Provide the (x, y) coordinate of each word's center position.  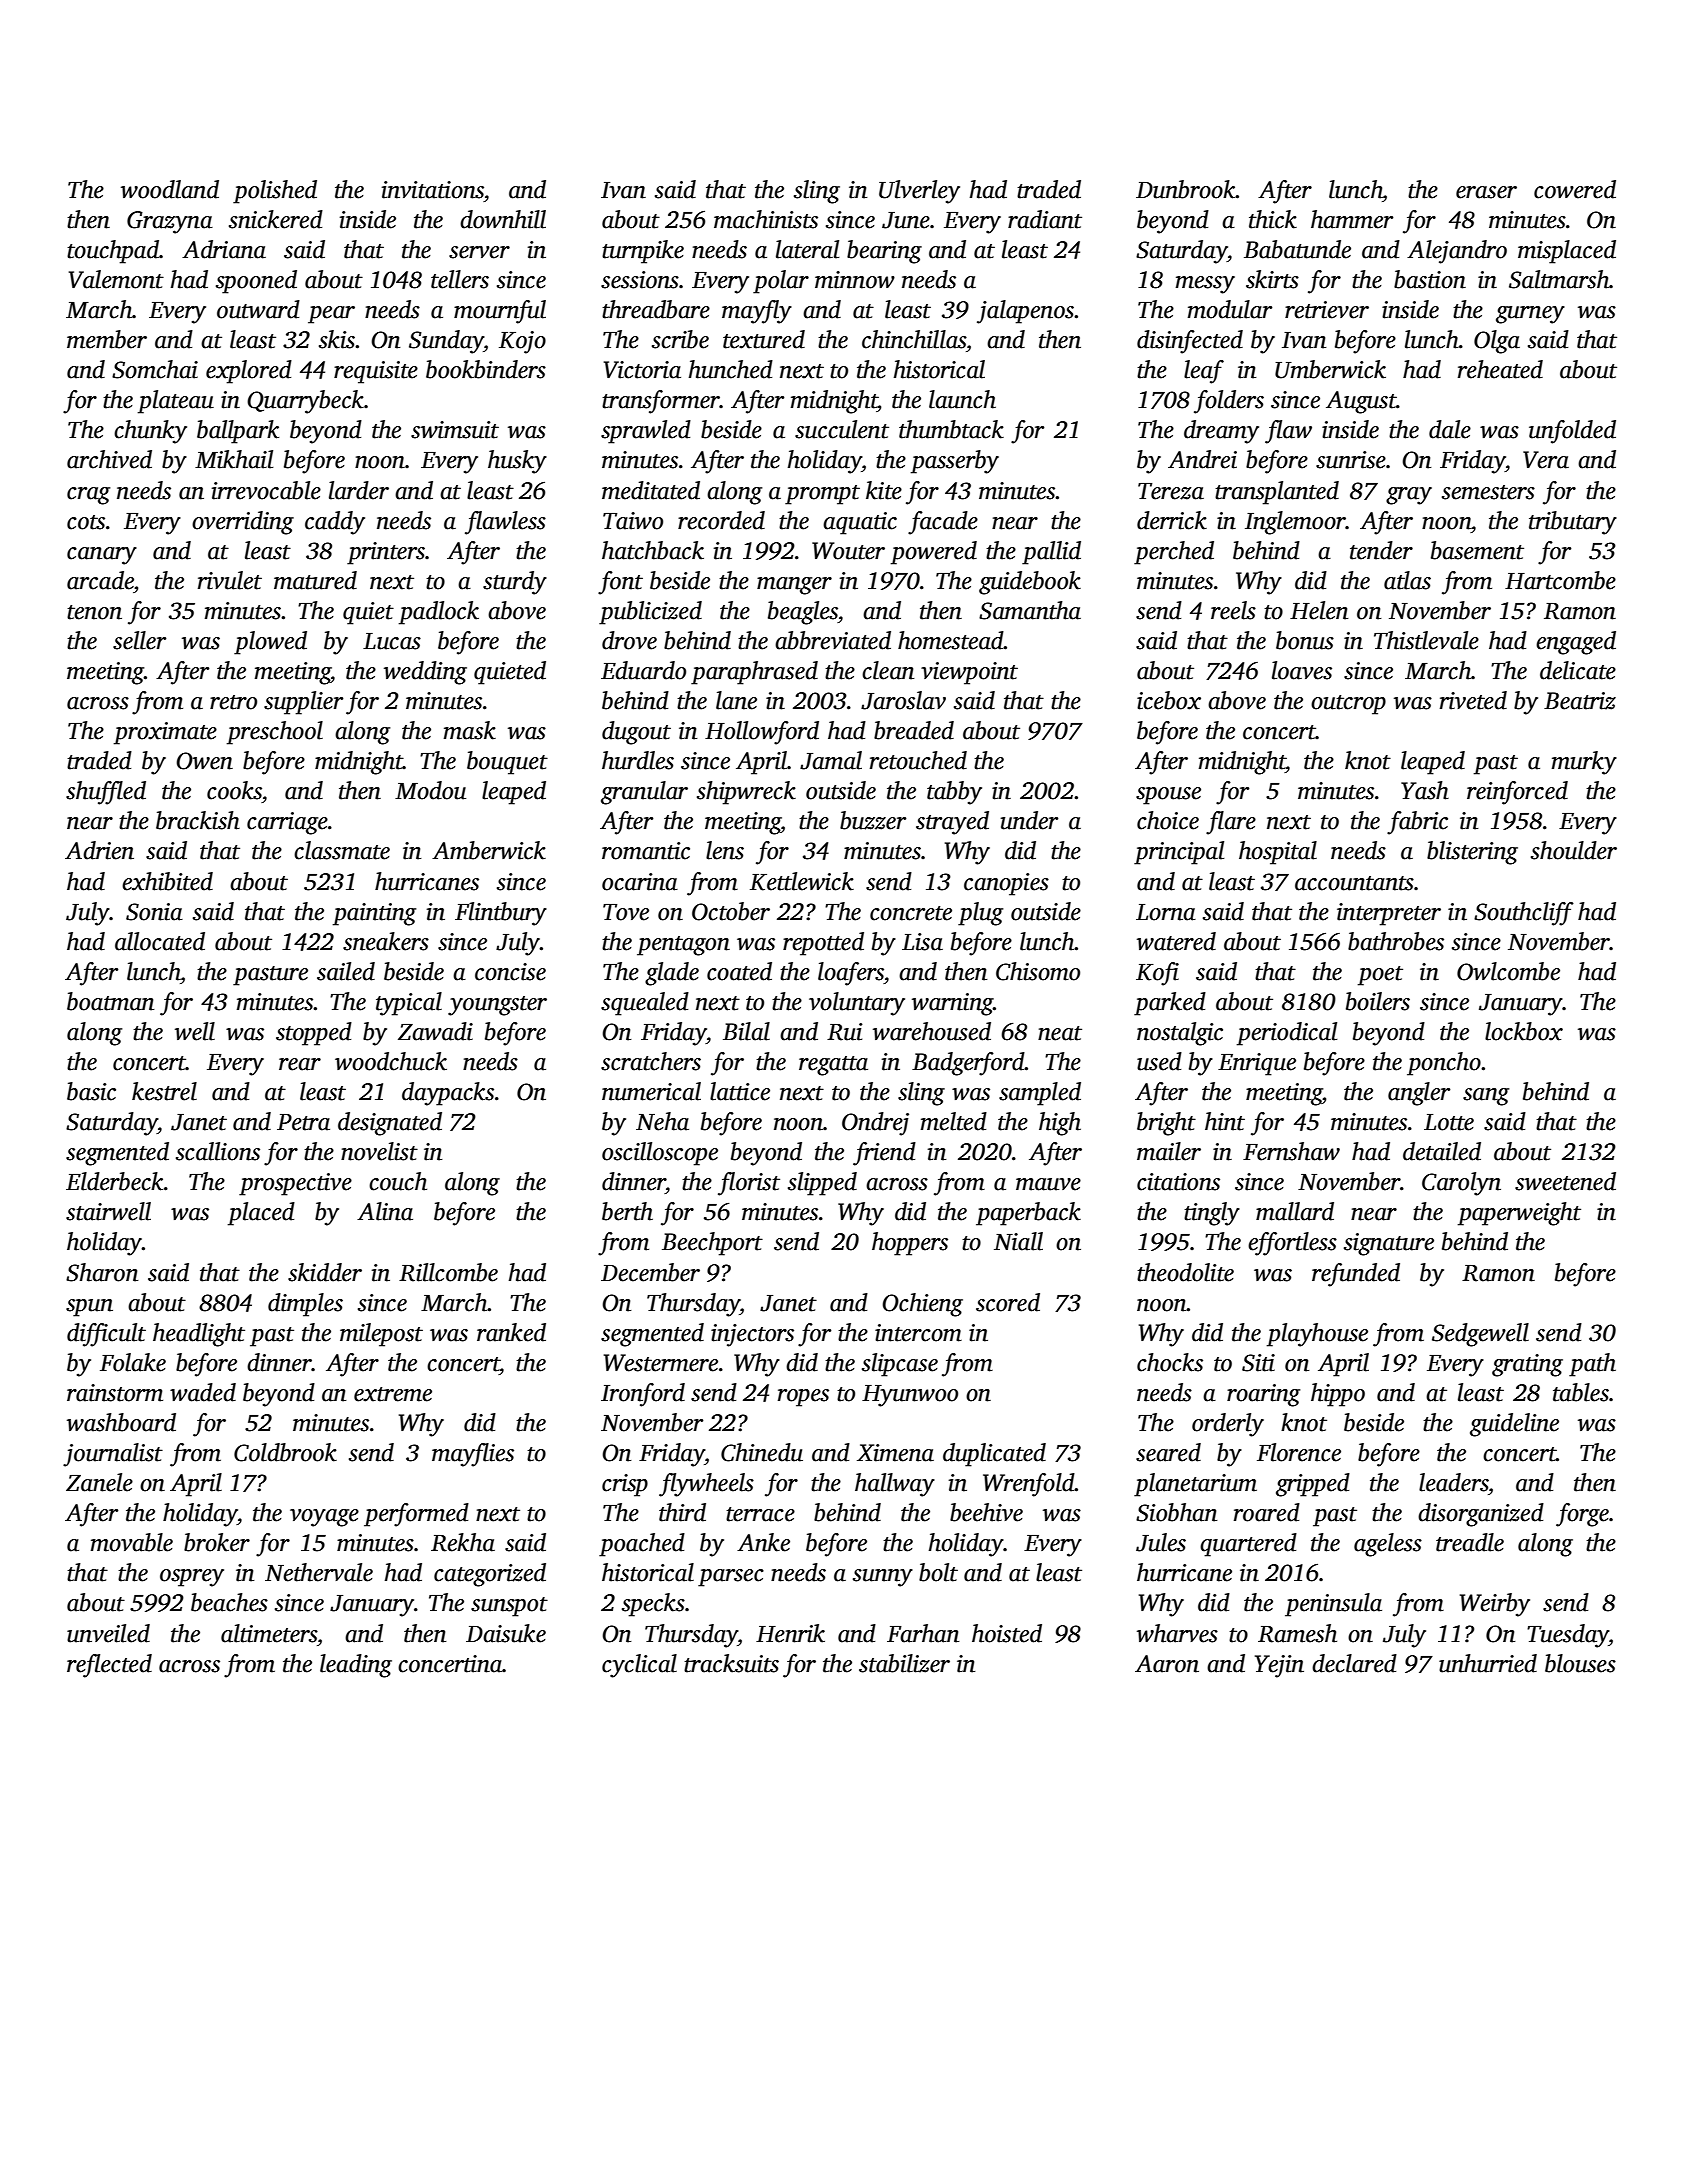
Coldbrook (285, 1452)
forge (1582, 1515)
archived (109, 459)
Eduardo (643, 670)
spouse (1168, 796)
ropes (803, 1398)
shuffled (106, 793)
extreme (393, 1394)
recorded (721, 520)
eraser (1486, 192)
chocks (1170, 1362)
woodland (170, 189)
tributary (1573, 523)
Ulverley (919, 192)
